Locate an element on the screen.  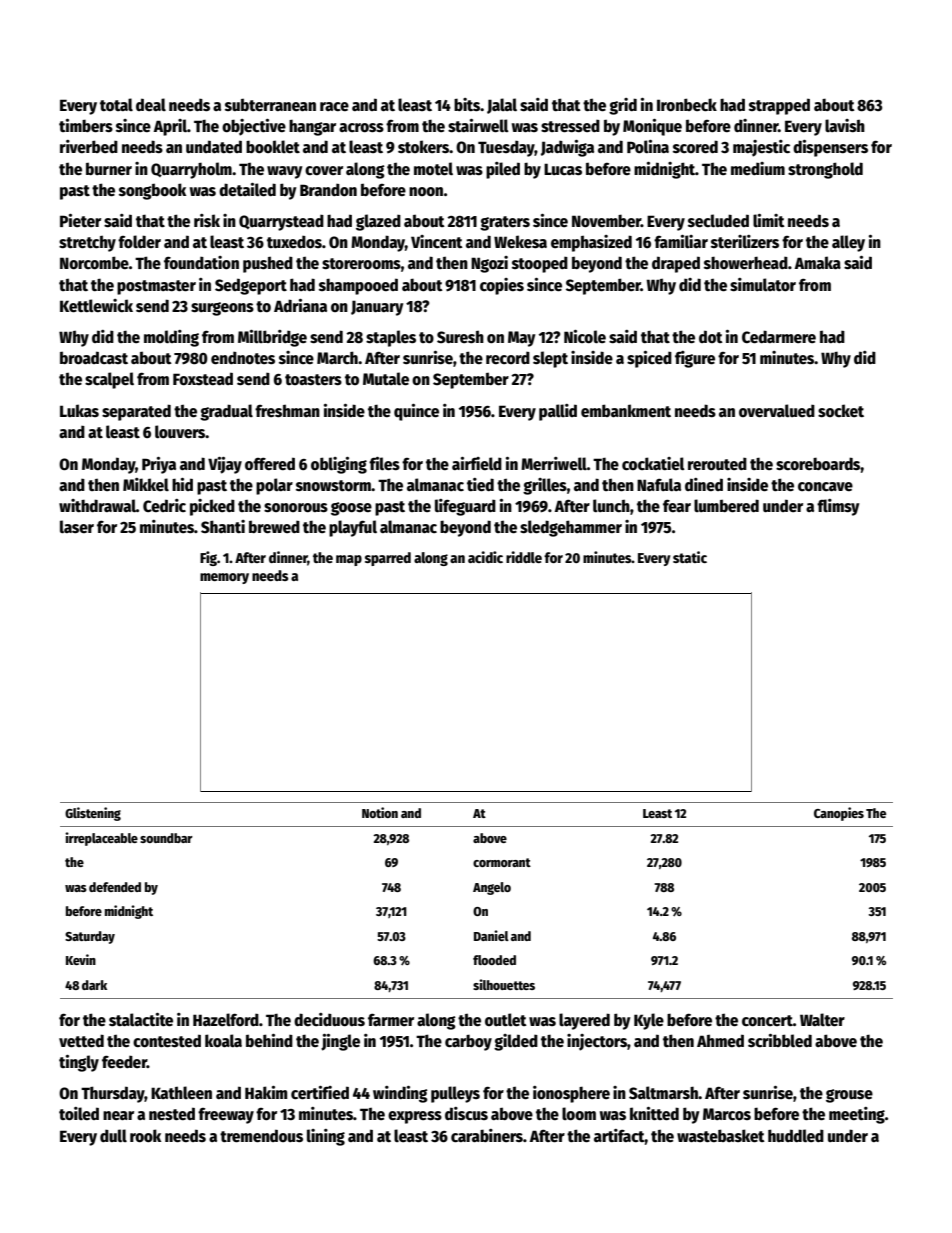
carabiners is located at coordinates (487, 1136).
